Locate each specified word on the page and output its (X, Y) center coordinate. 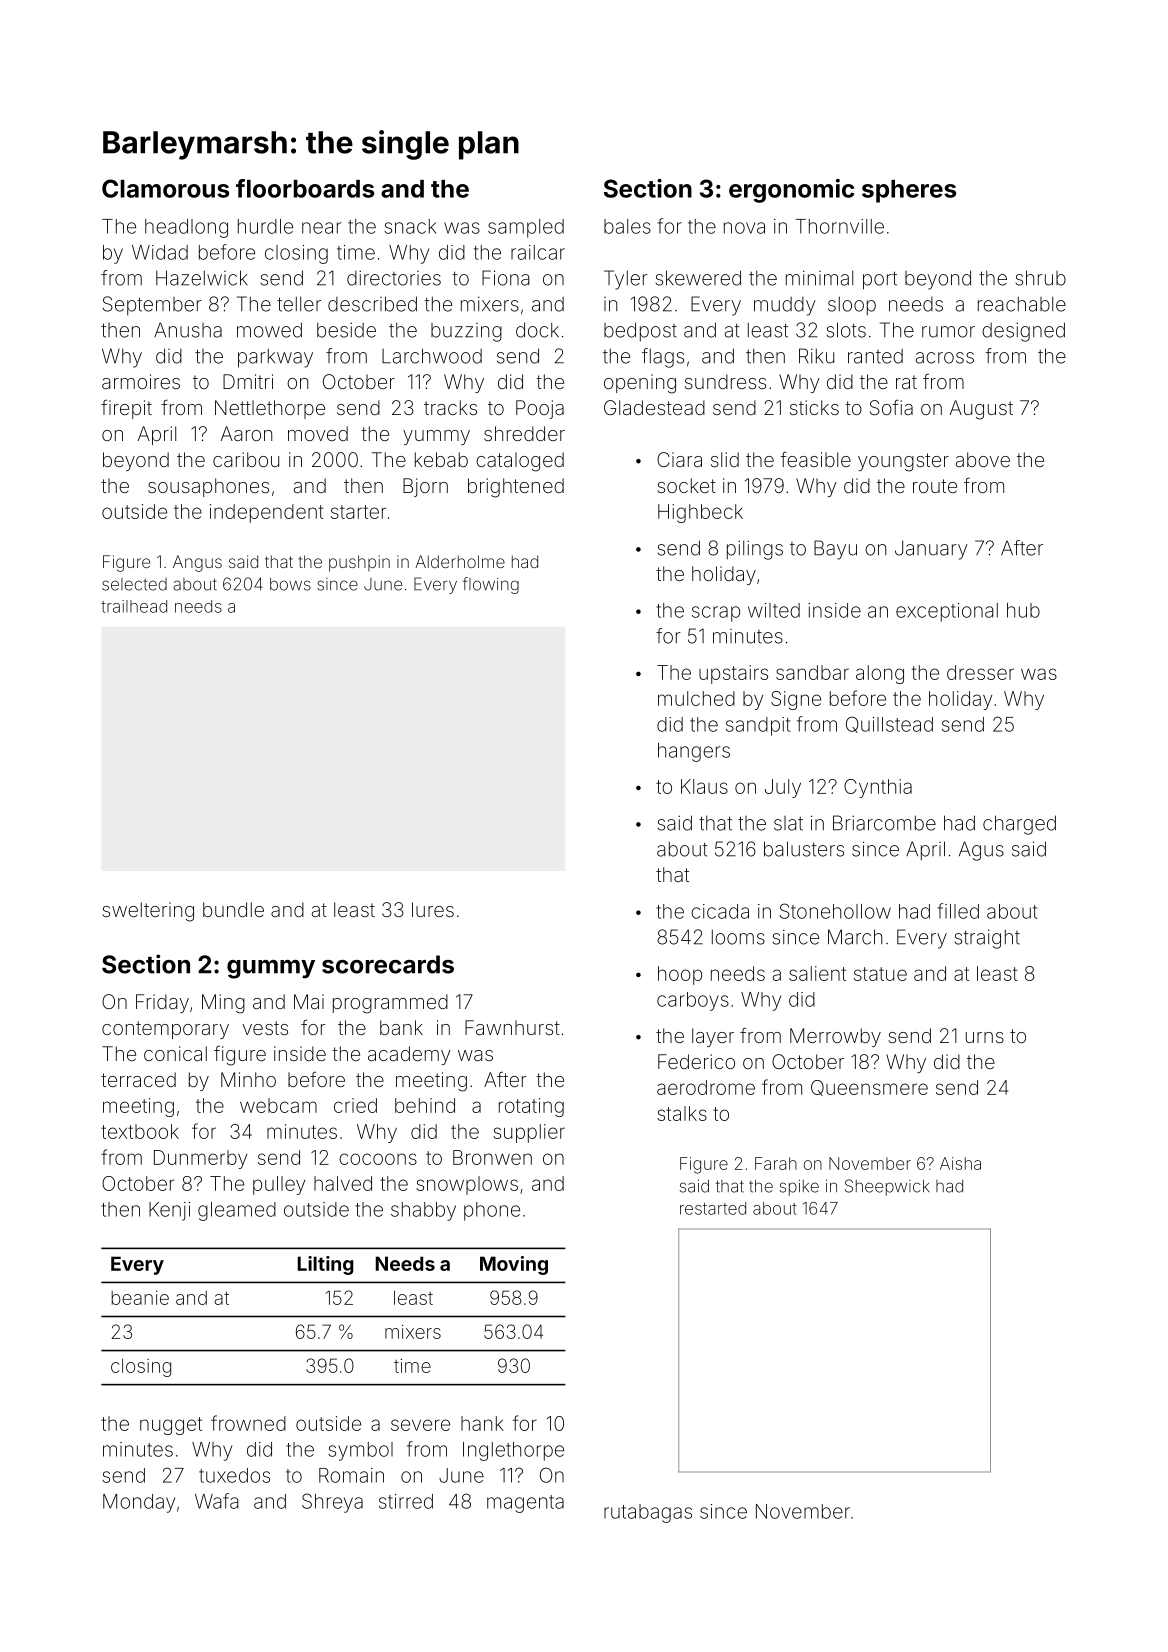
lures (433, 909)
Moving (514, 1265)
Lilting (326, 1265)
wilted (774, 610)
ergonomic (791, 191)
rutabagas (648, 1513)
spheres (909, 191)
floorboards (305, 188)
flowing (491, 585)
